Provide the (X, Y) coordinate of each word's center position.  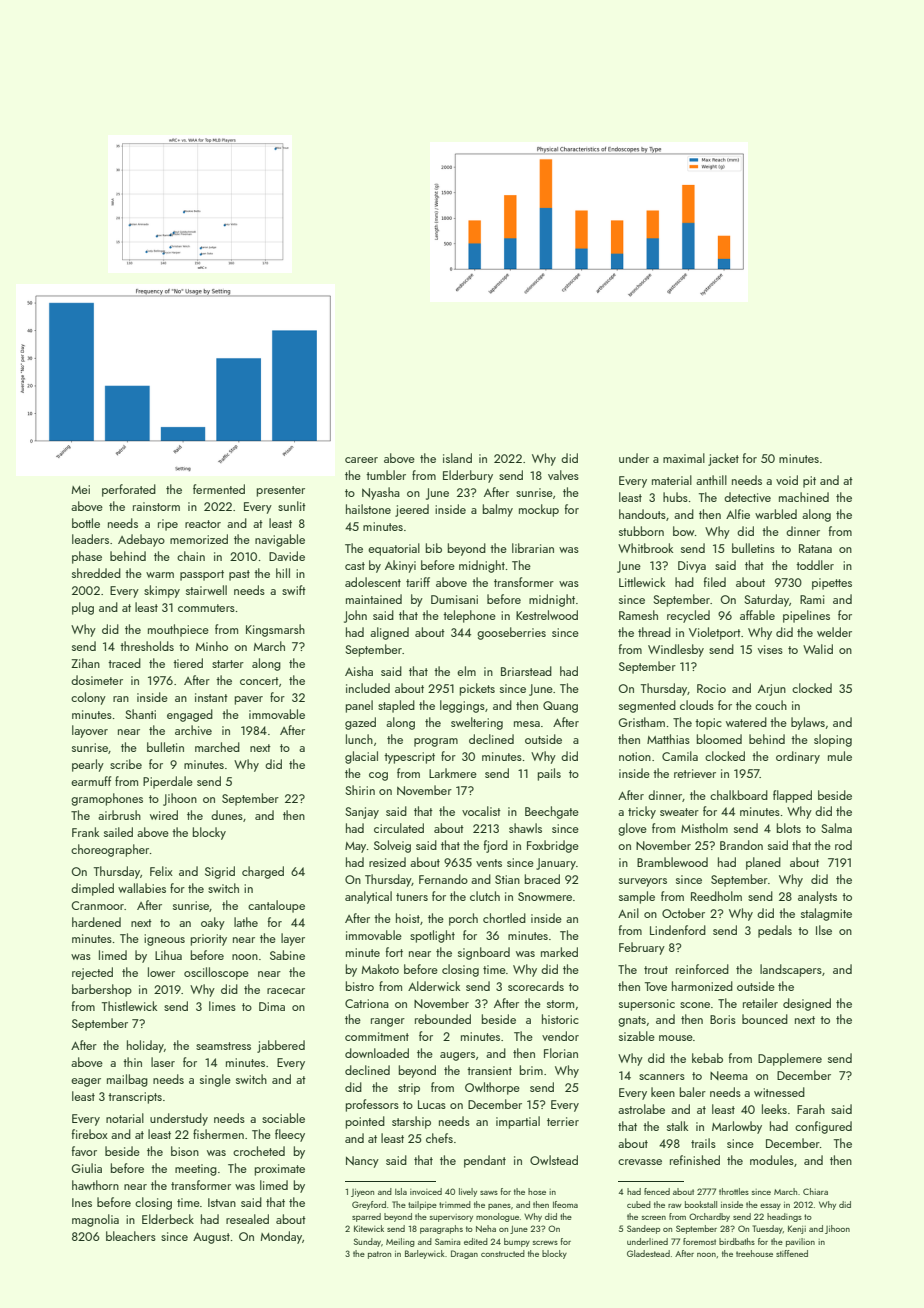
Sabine (287, 955)
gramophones (107, 799)
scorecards (536, 986)
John (355, 616)
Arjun (772, 690)
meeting (196, 1170)
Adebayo (141, 540)
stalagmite (826, 914)
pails (549, 774)
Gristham (642, 722)
